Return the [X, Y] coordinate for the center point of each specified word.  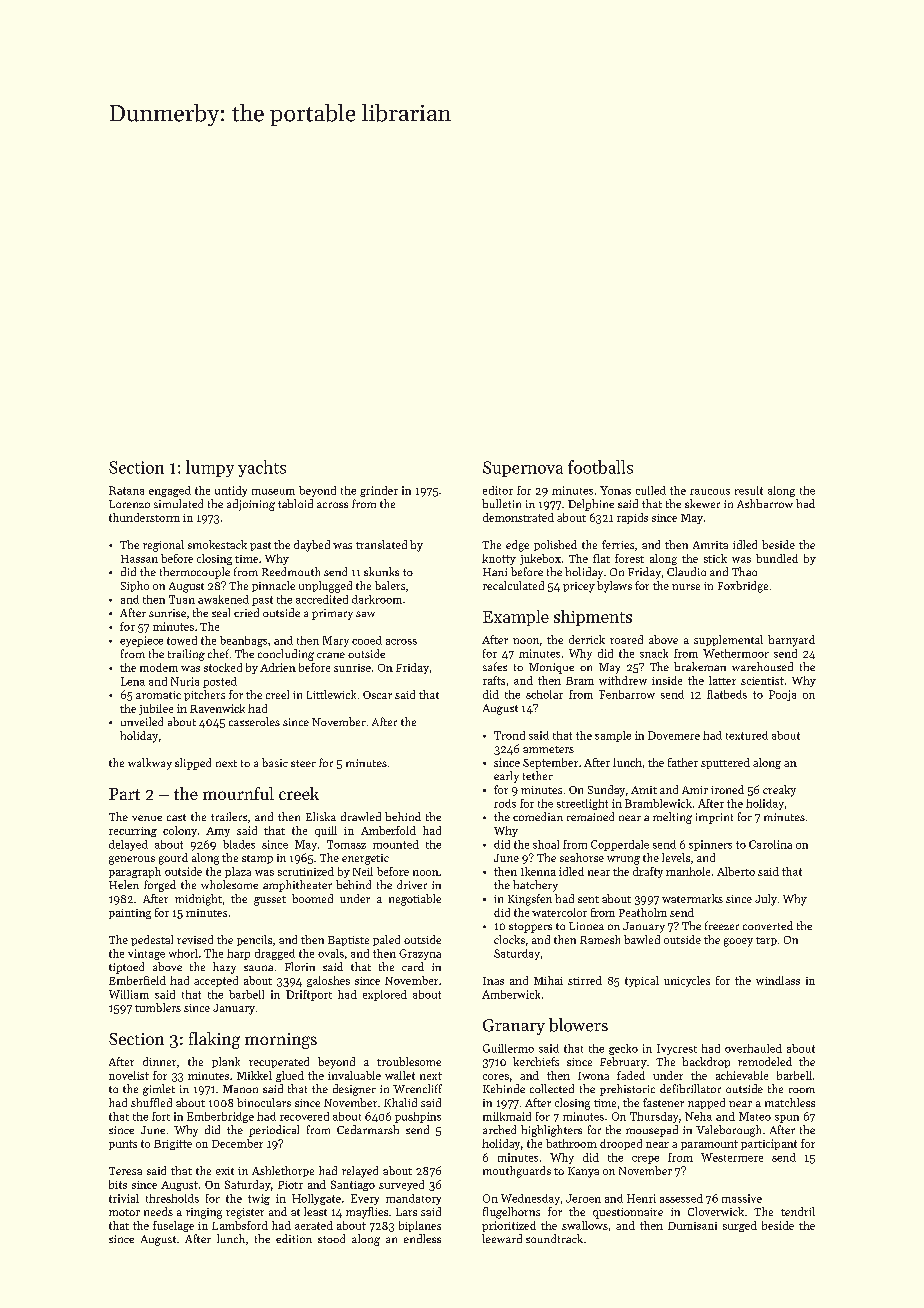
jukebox [540, 559]
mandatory [413, 1199]
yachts [262, 468]
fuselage [173, 1226]
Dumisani [692, 1226]
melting [672, 818]
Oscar [377, 695]
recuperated [279, 1062]
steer [303, 763]
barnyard [791, 641]
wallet [400, 1075]
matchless [790, 1102]
